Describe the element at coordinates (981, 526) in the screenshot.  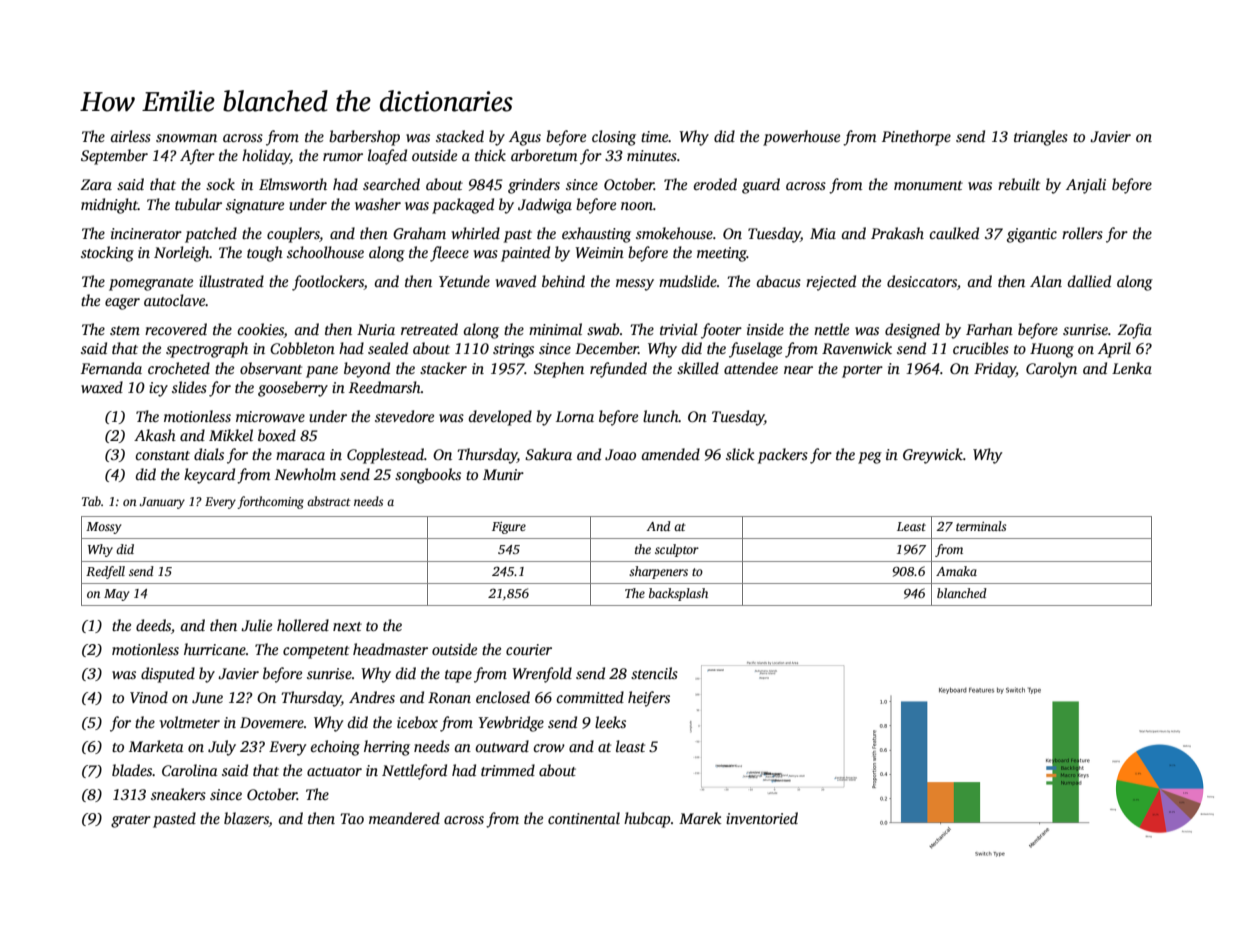
I see `terminals` at that location.
